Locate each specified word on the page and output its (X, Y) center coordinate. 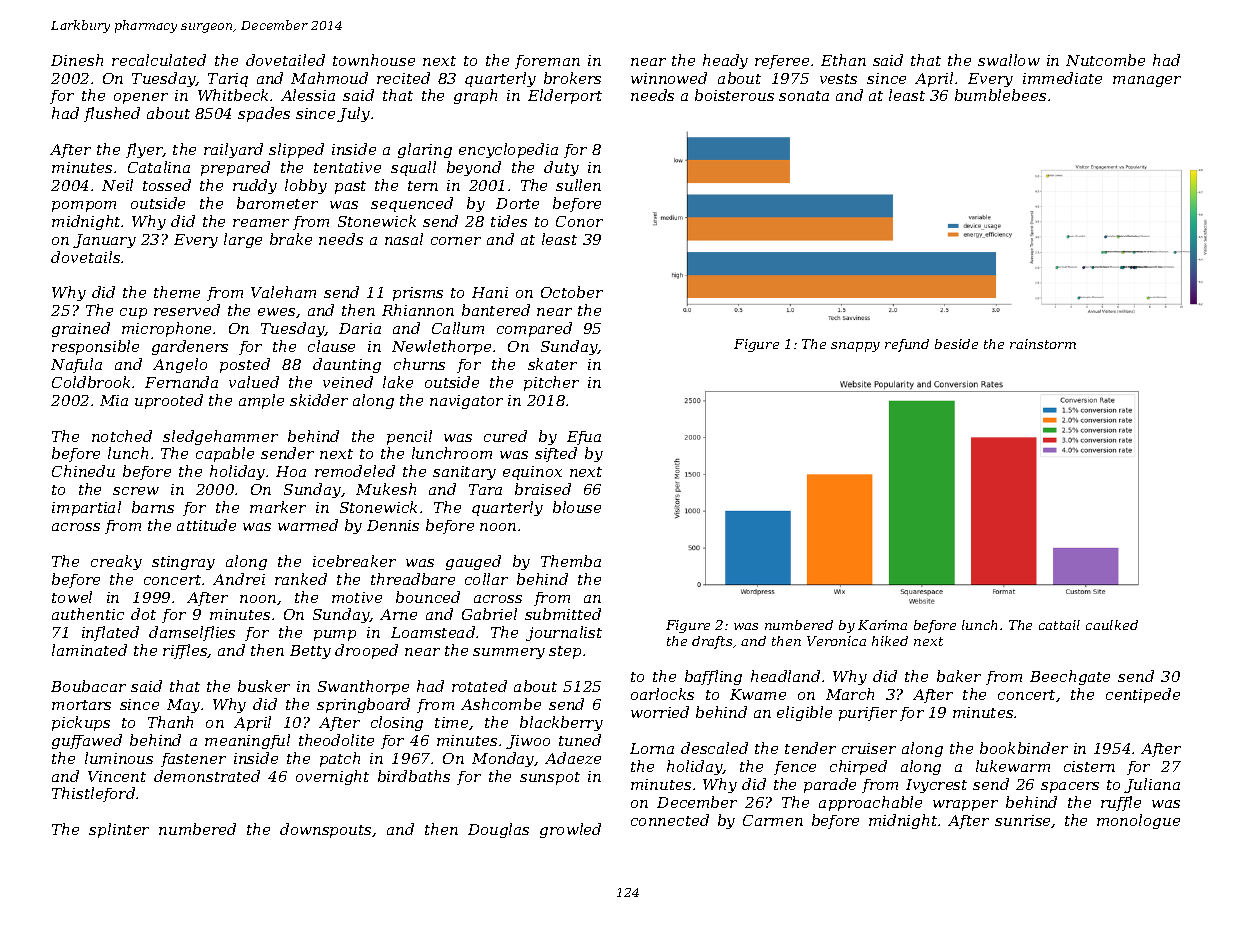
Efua (584, 438)
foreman (547, 62)
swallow (1009, 60)
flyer (144, 150)
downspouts (325, 830)
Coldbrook (91, 382)
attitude (206, 525)
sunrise (1023, 821)
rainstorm (1043, 344)
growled (570, 830)
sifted (556, 454)
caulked (1112, 625)
